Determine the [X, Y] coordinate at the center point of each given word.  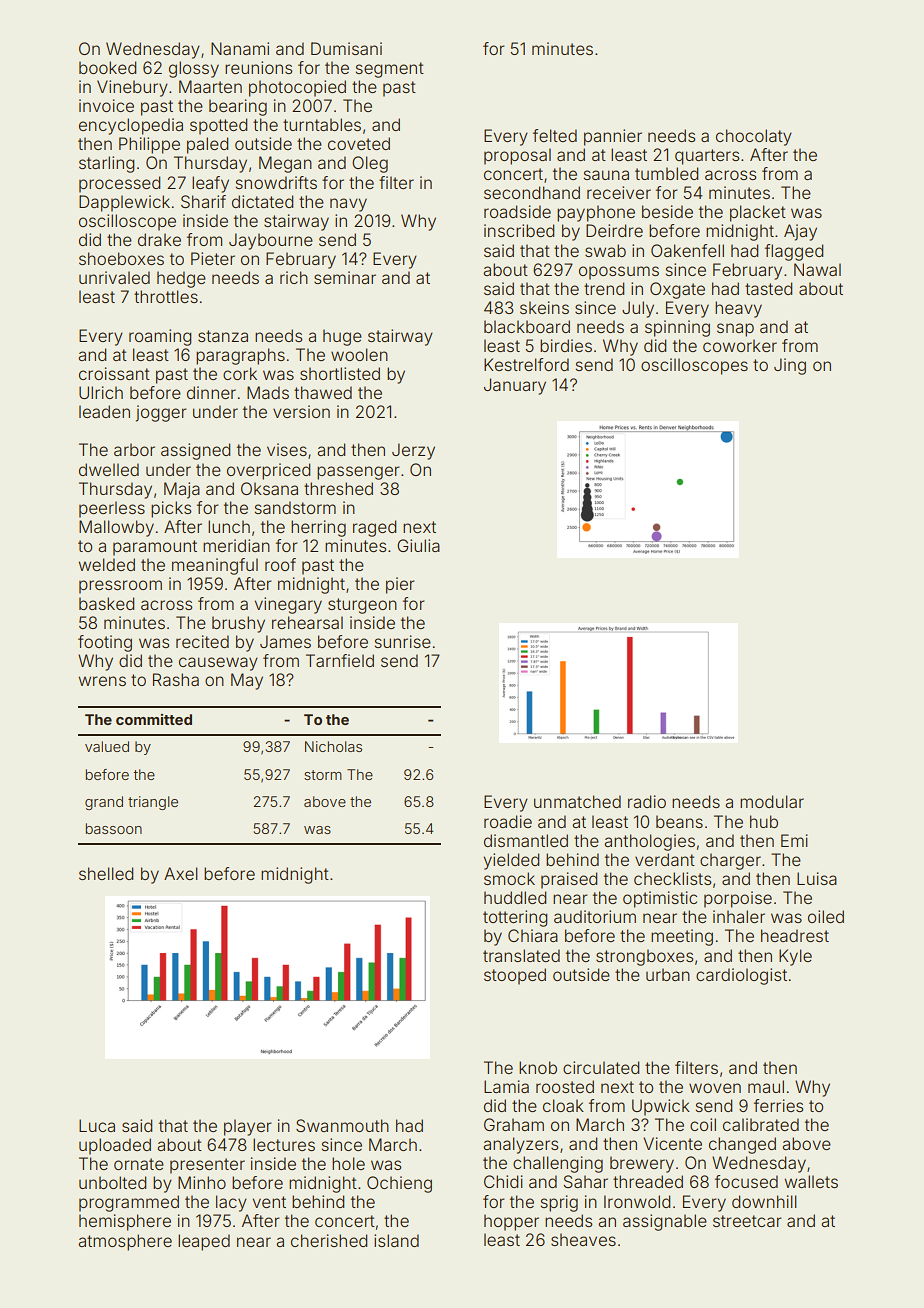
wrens [102, 681]
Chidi [503, 1181]
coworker [740, 345]
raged [375, 528]
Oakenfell [687, 250]
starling [107, 164]
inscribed [519, 230]
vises [287, 449]
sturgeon [362, 606]
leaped [204, 1242]
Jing [790, 366]
